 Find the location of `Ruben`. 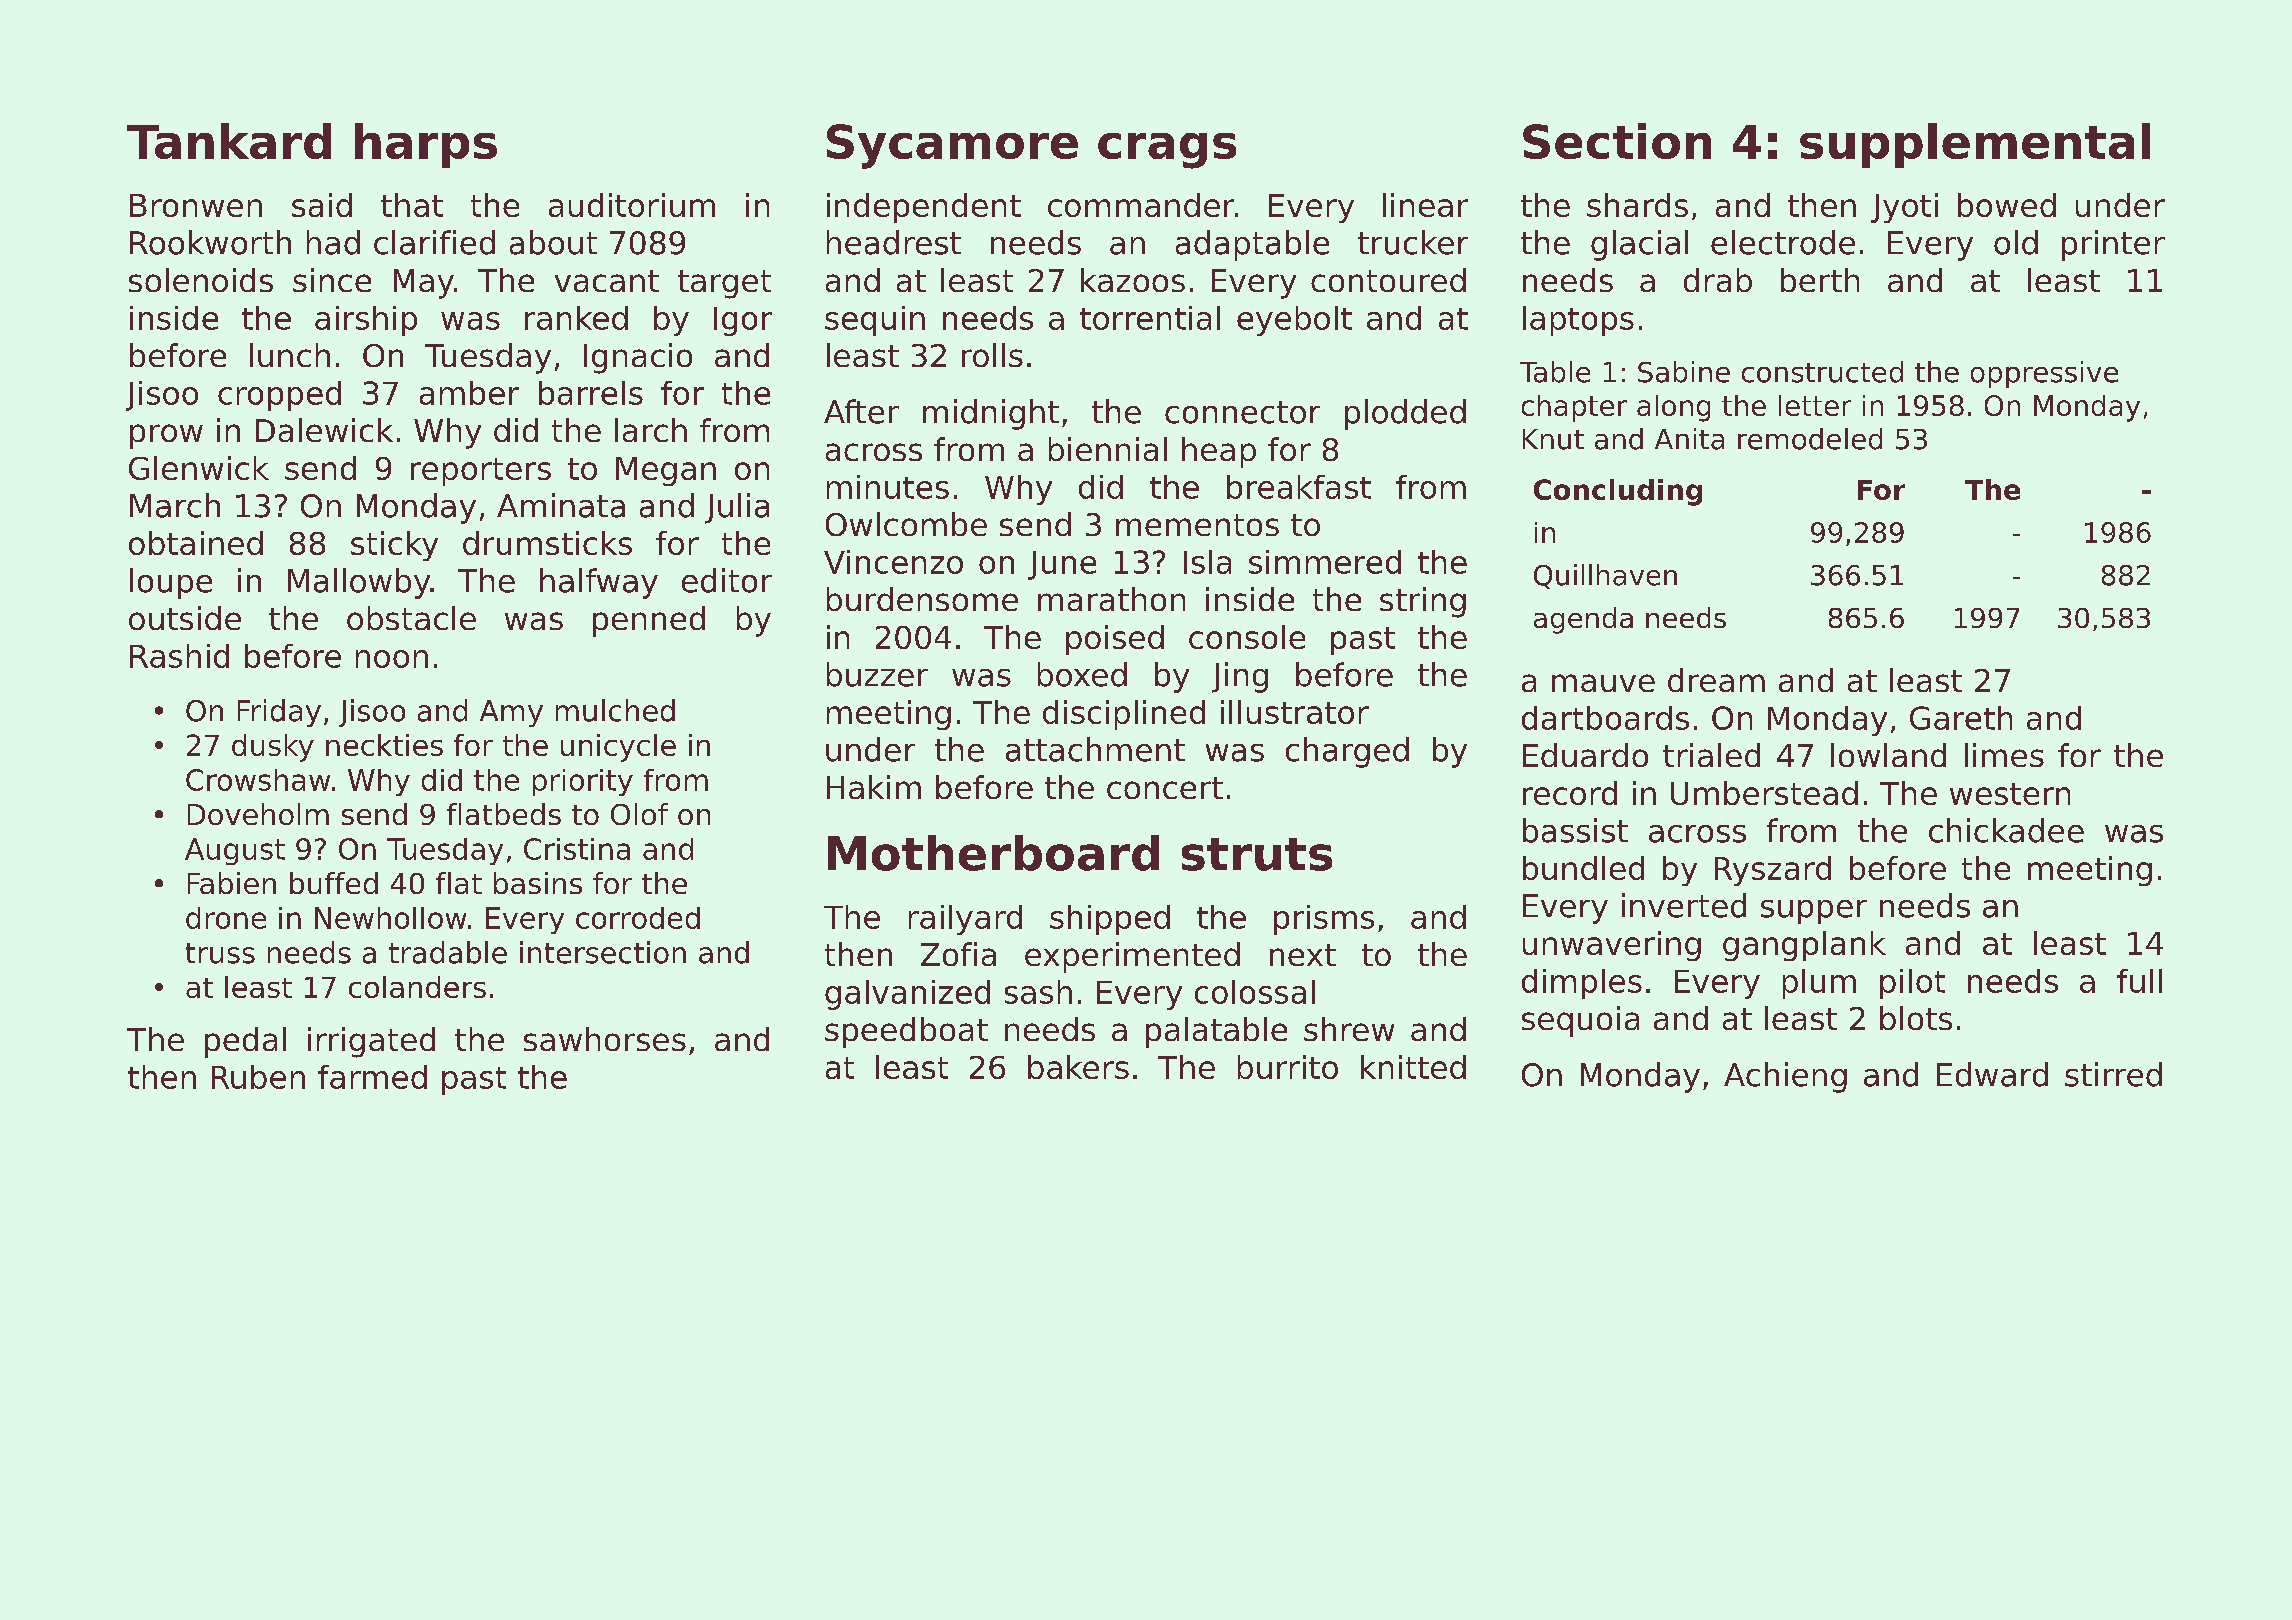

Ruben is located at coordinates (258, 1077).
